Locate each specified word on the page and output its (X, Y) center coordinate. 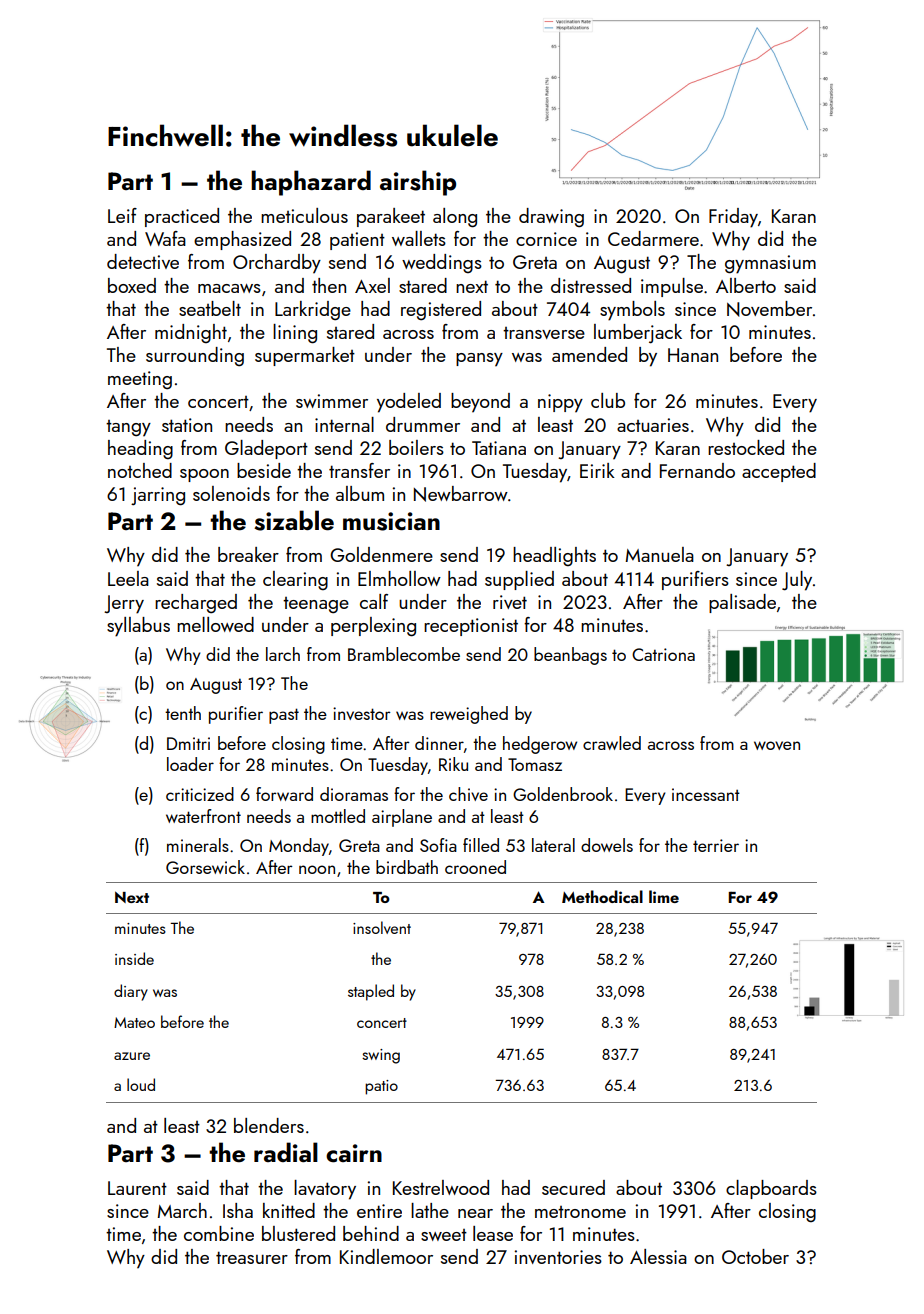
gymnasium (770, 264)
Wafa (165, 238)
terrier (716, 845)
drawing (551, 218)
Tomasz (535, 764)
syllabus (138, 627)
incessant (706, 794)
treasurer (252, 1257)
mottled (338, 816)
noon (317, 869)
